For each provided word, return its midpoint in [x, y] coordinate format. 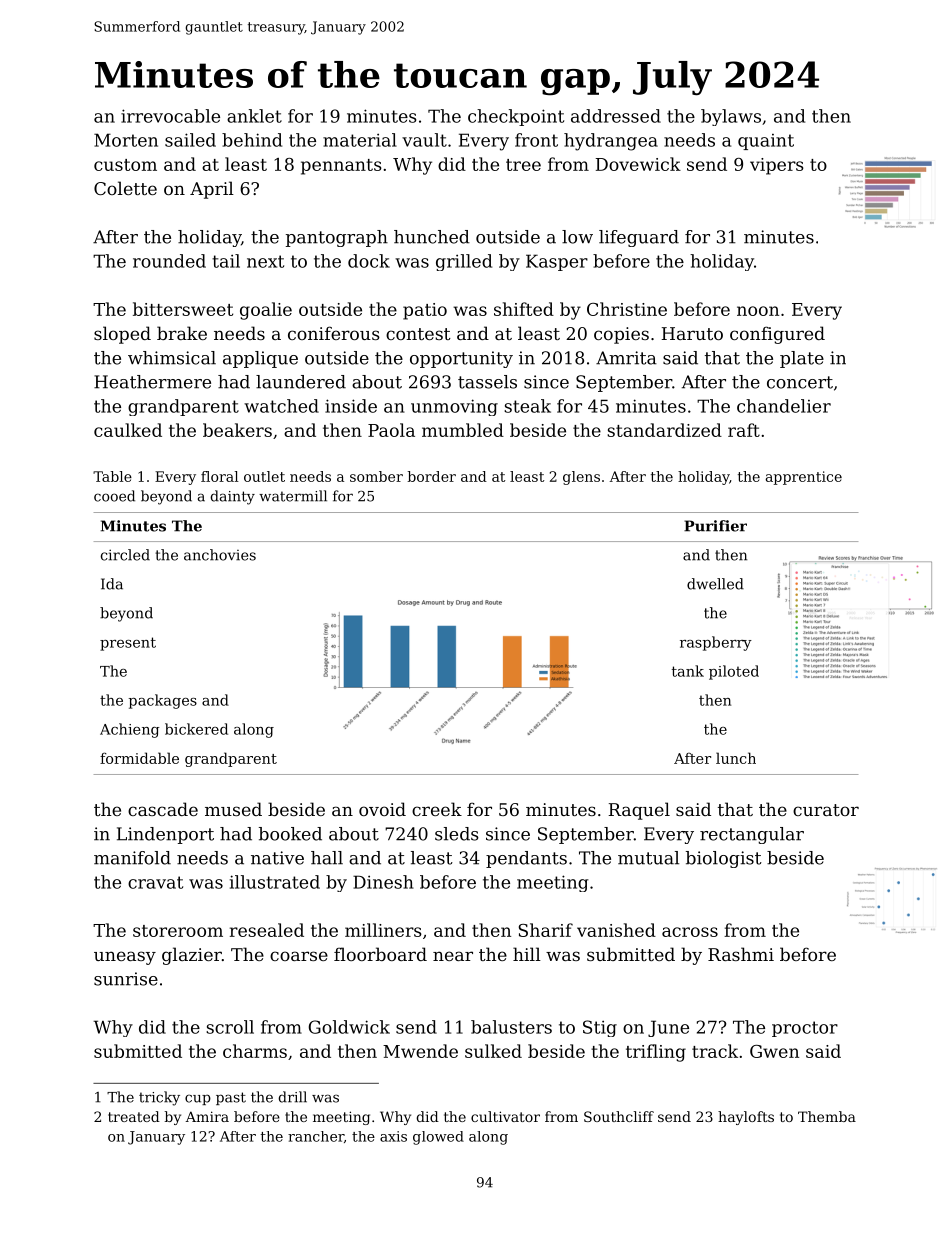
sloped [122, 335]
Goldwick [349, 1027]
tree [523, 165]
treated [134, 1116]
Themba [827, 1116]
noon [758, 311]
